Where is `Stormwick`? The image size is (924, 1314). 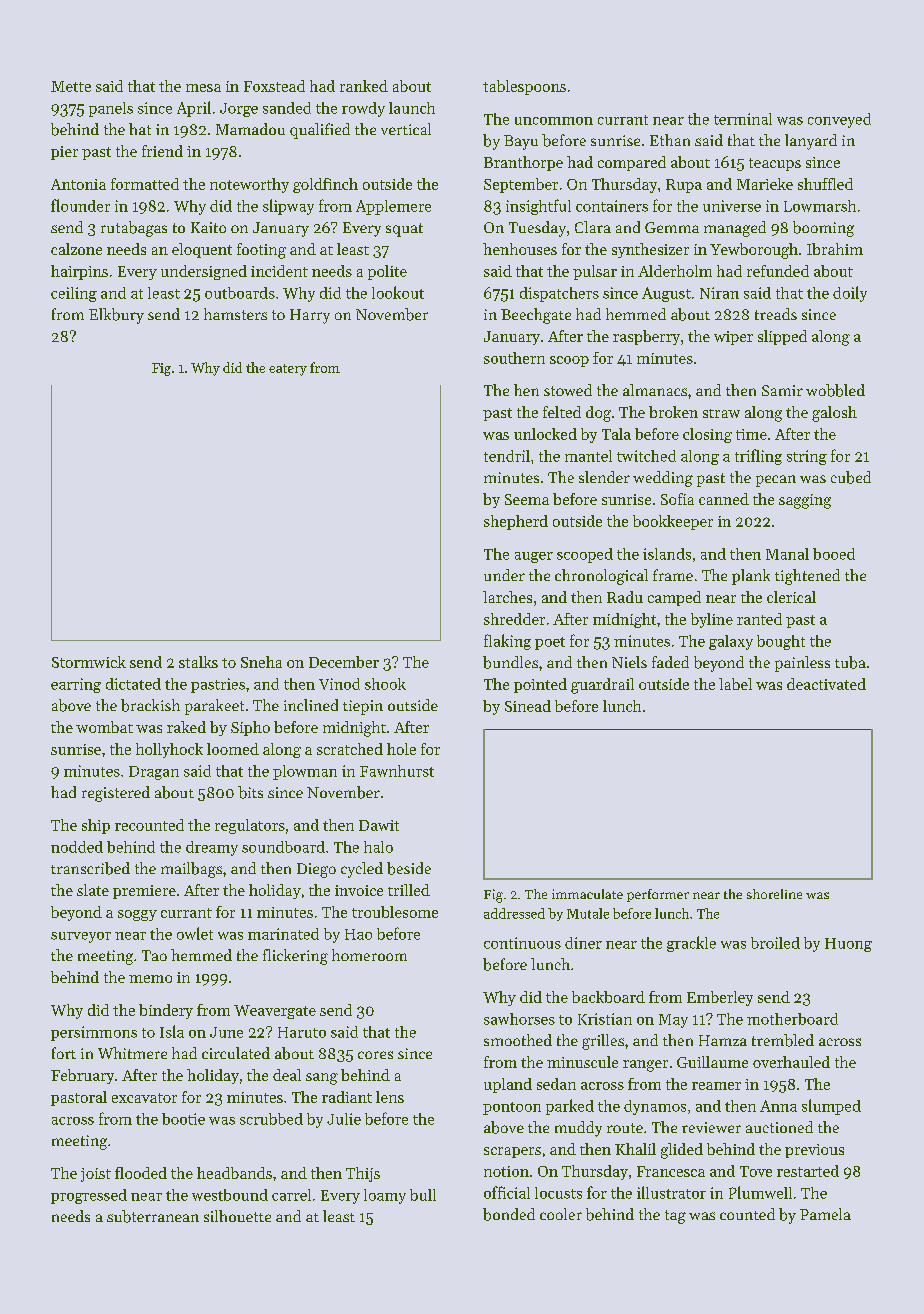
Stormwick is located at coordinates (89, 662).
